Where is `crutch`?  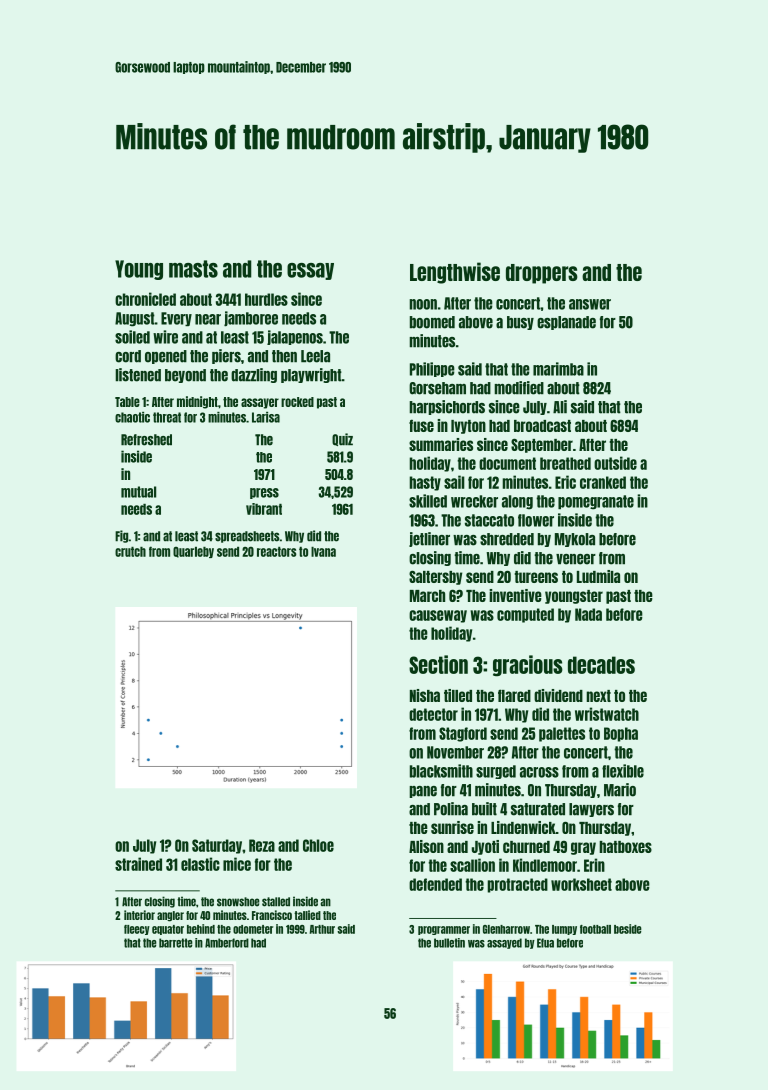
crutch is located at coordinates (130, 552).
